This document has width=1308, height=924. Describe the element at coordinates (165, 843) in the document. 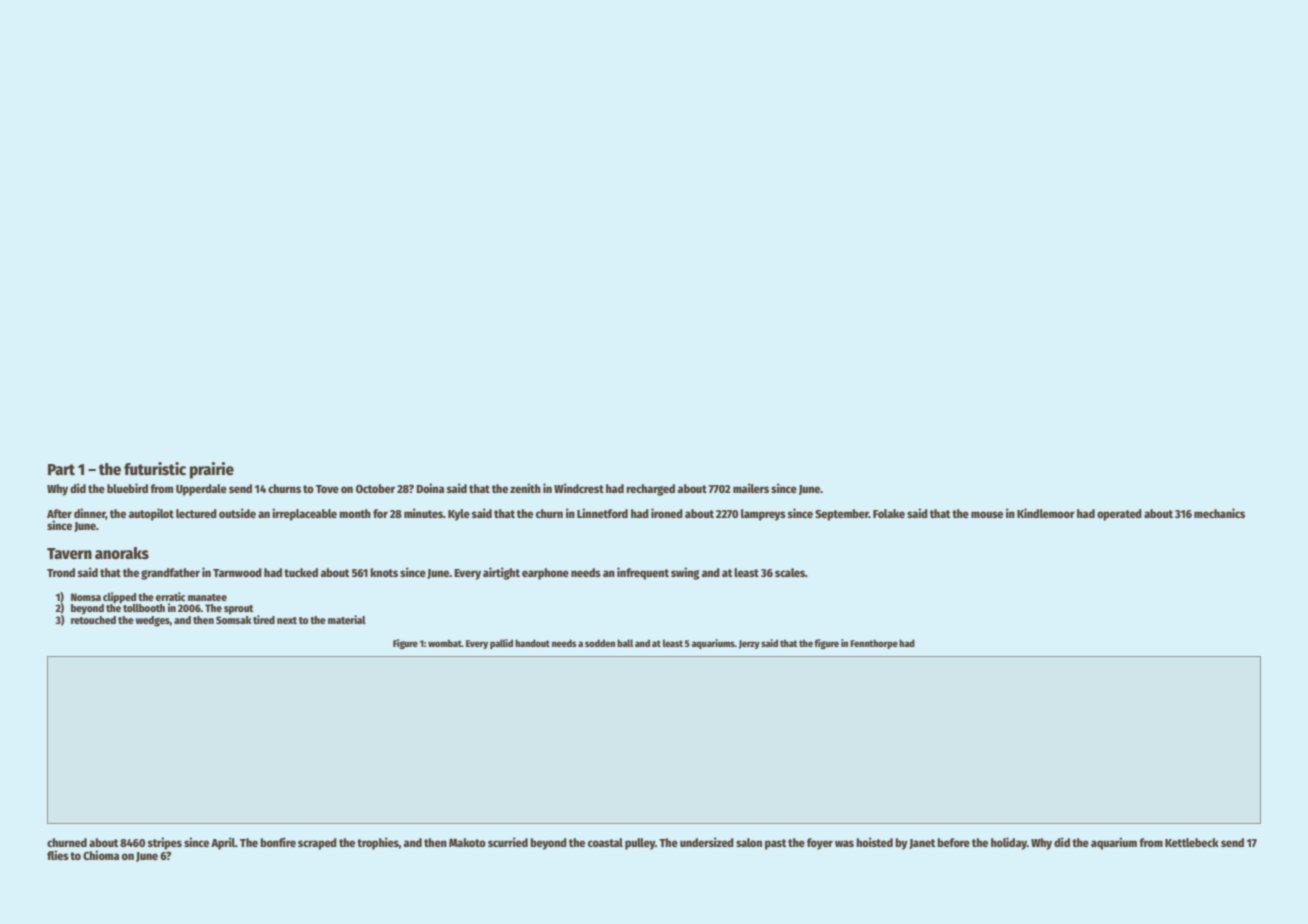

I see `stripes` at that location.
